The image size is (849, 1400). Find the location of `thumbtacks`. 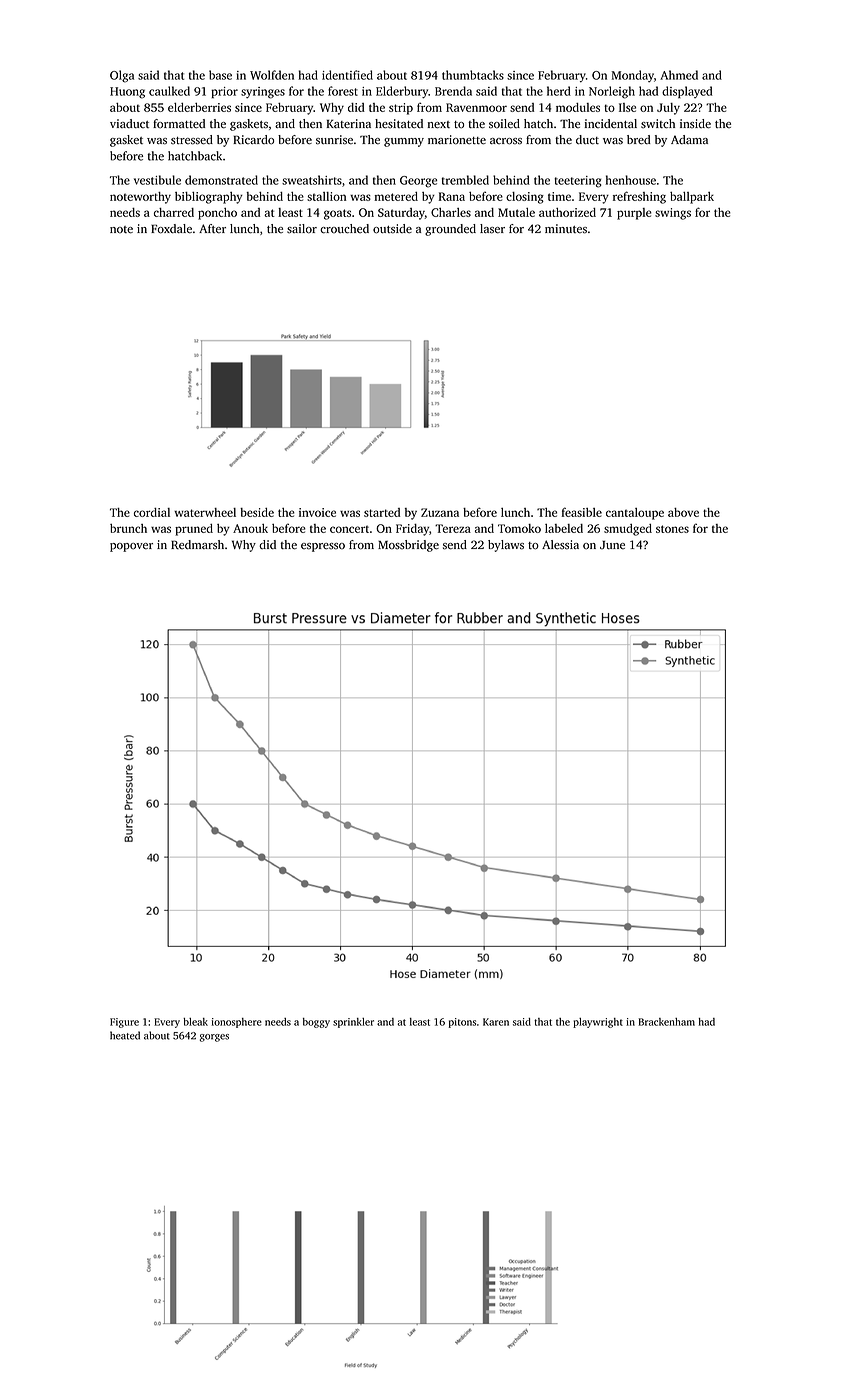

thumbtacks is located at coordinates (473, 75).
